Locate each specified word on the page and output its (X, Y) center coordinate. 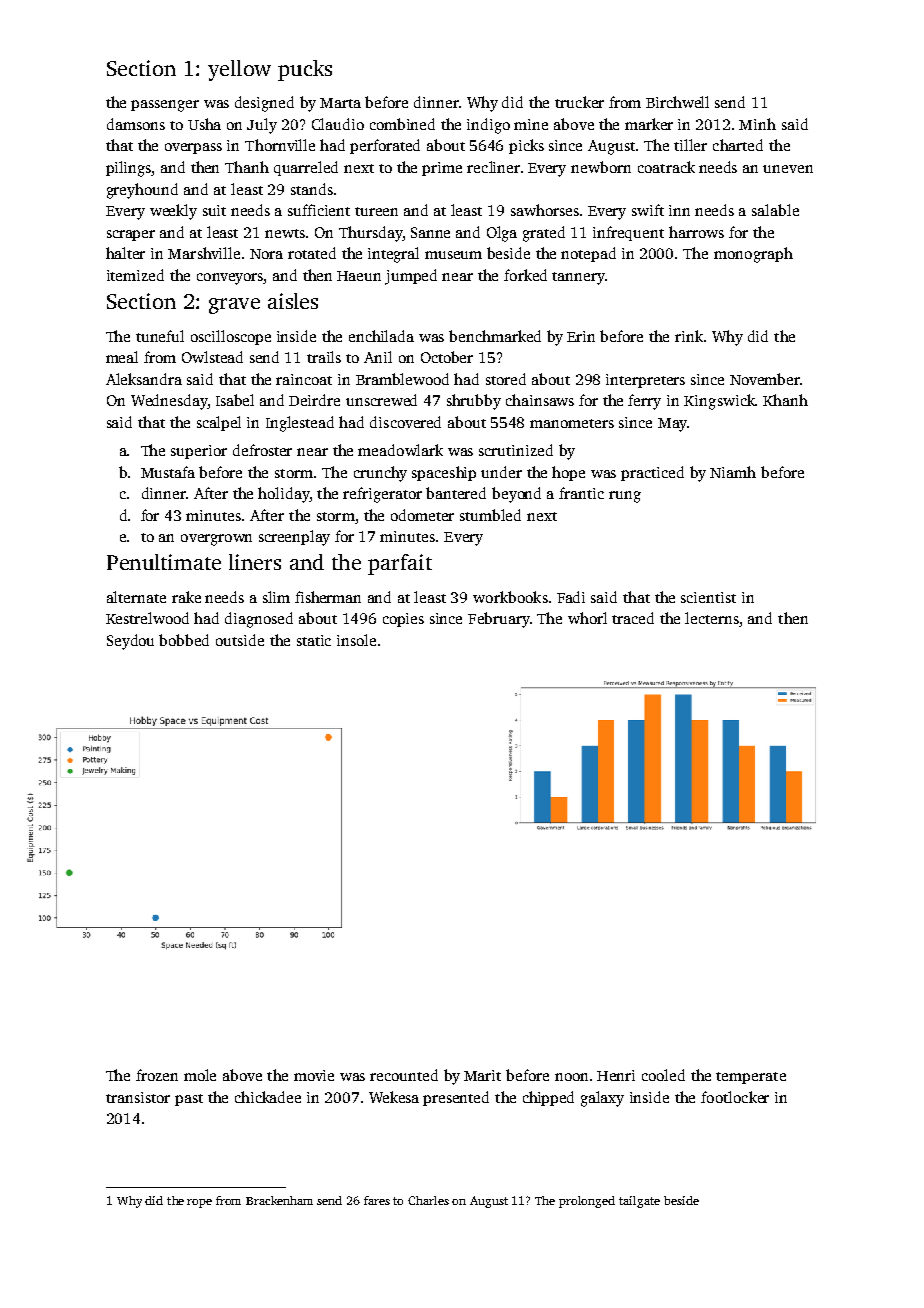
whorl (587, 618)
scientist (708, 597)
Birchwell (677, 102)
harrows (696, 232)
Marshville (204, 253)
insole (356, 640)
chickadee (268, 1097)
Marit (482, 1075)
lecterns (712, 619)
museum (453, 255)
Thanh (247, 167)
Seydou (130, 642)
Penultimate (164, 562)
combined (402, 124)
